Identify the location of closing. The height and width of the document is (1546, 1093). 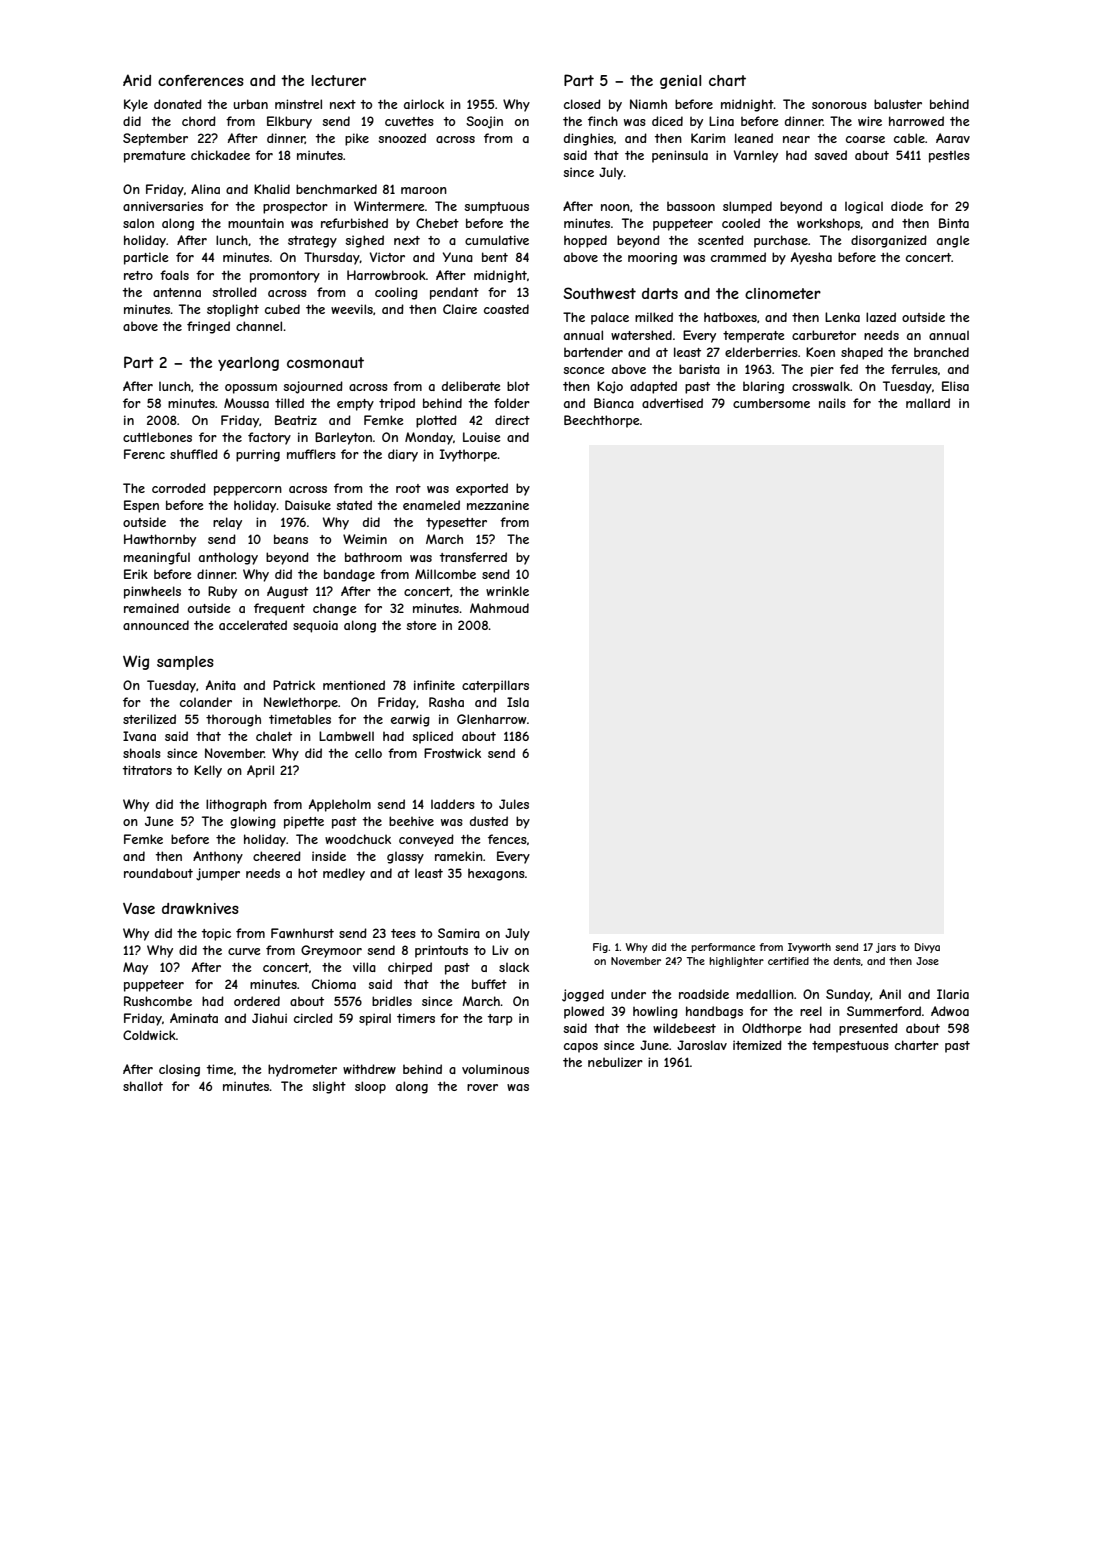
(179, 1070).
